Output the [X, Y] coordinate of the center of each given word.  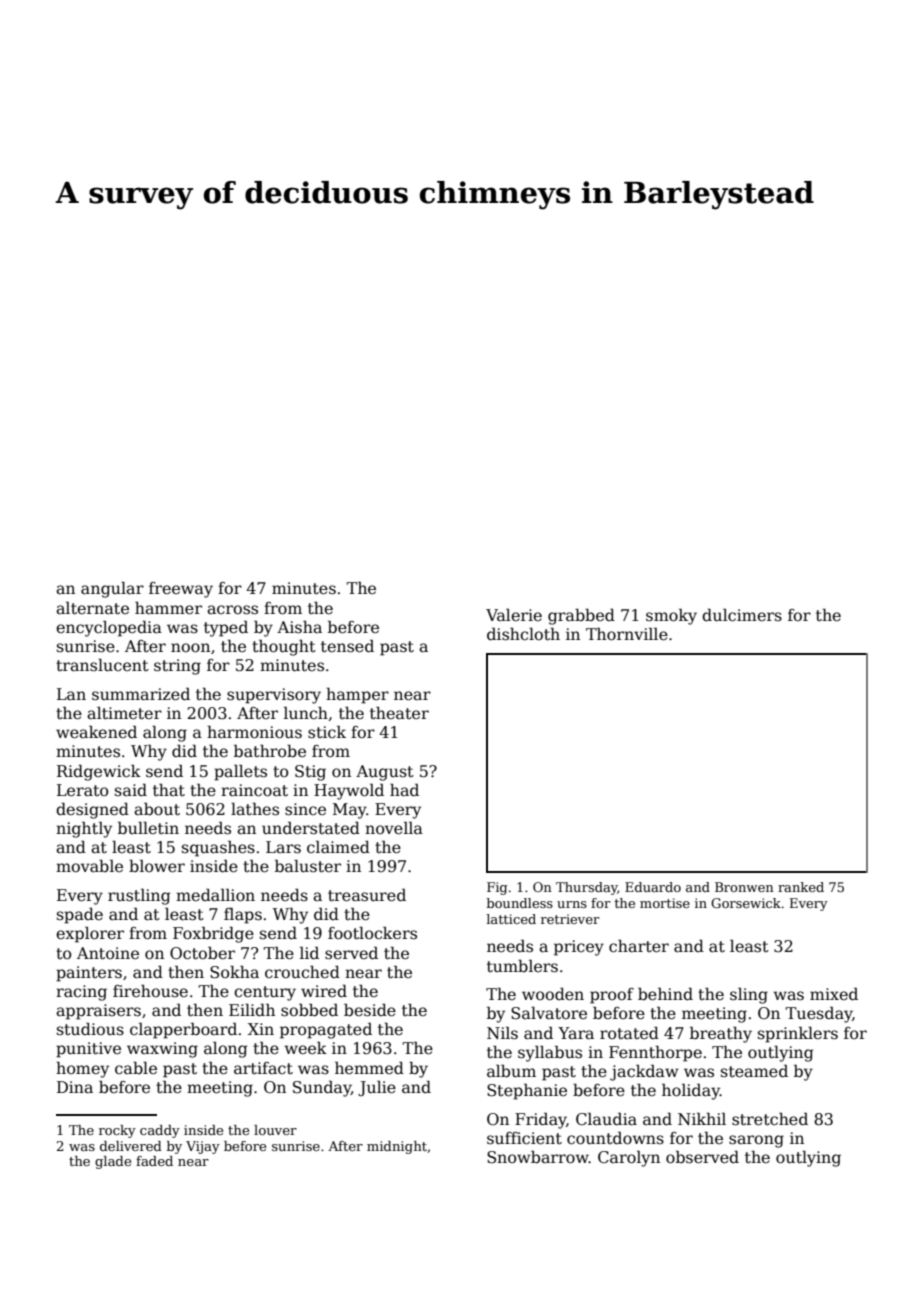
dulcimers [742, 615]
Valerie [514, 614]
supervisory [274, 696]
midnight [397, 1147]
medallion [215, 895]
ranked [801, 887]
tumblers [522, 966]
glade [113, 1162]
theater [399, 712]
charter [639, 946]
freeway [181, 590]
